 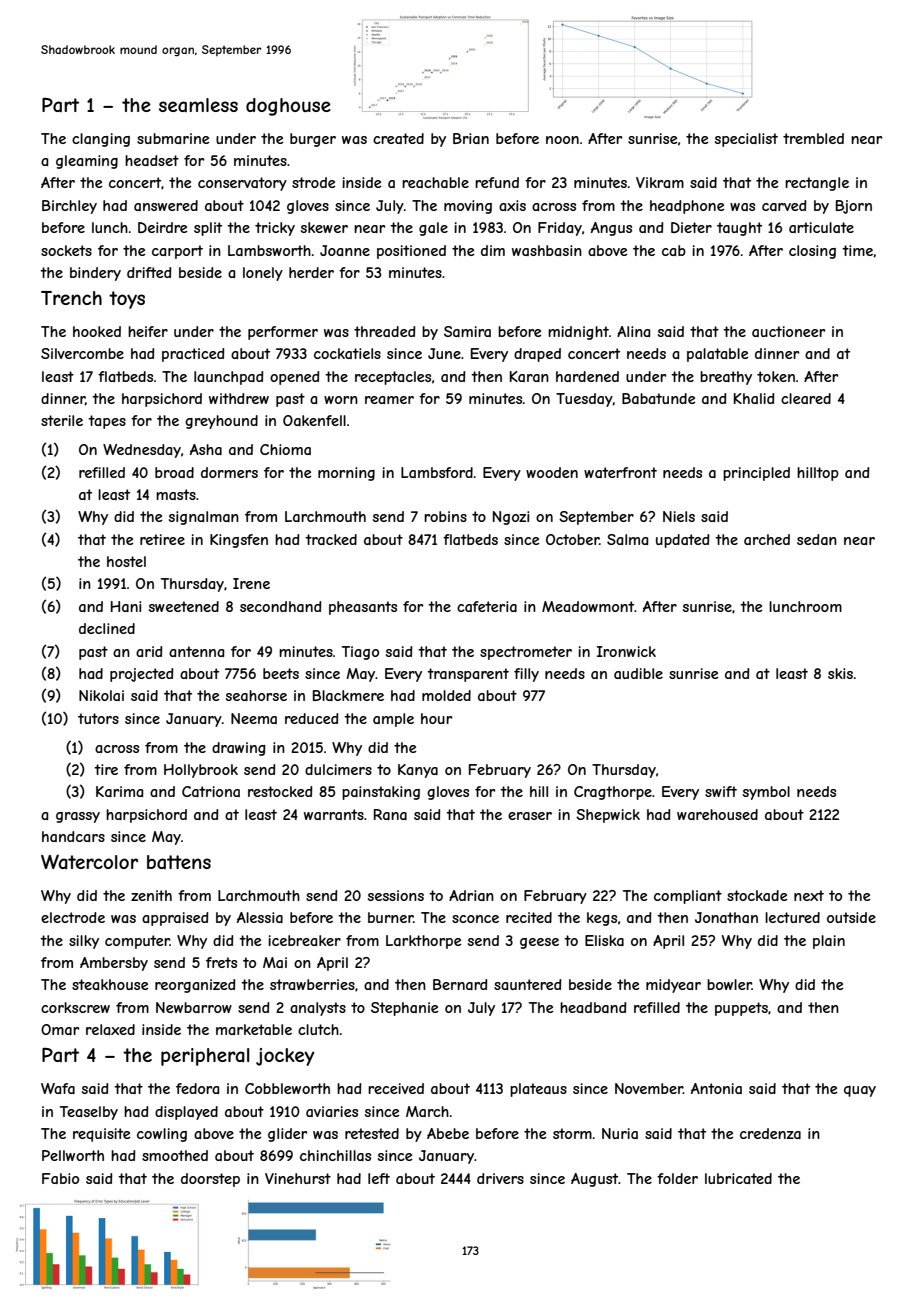 I want to click on sockets, so click(x=66, y=250).
